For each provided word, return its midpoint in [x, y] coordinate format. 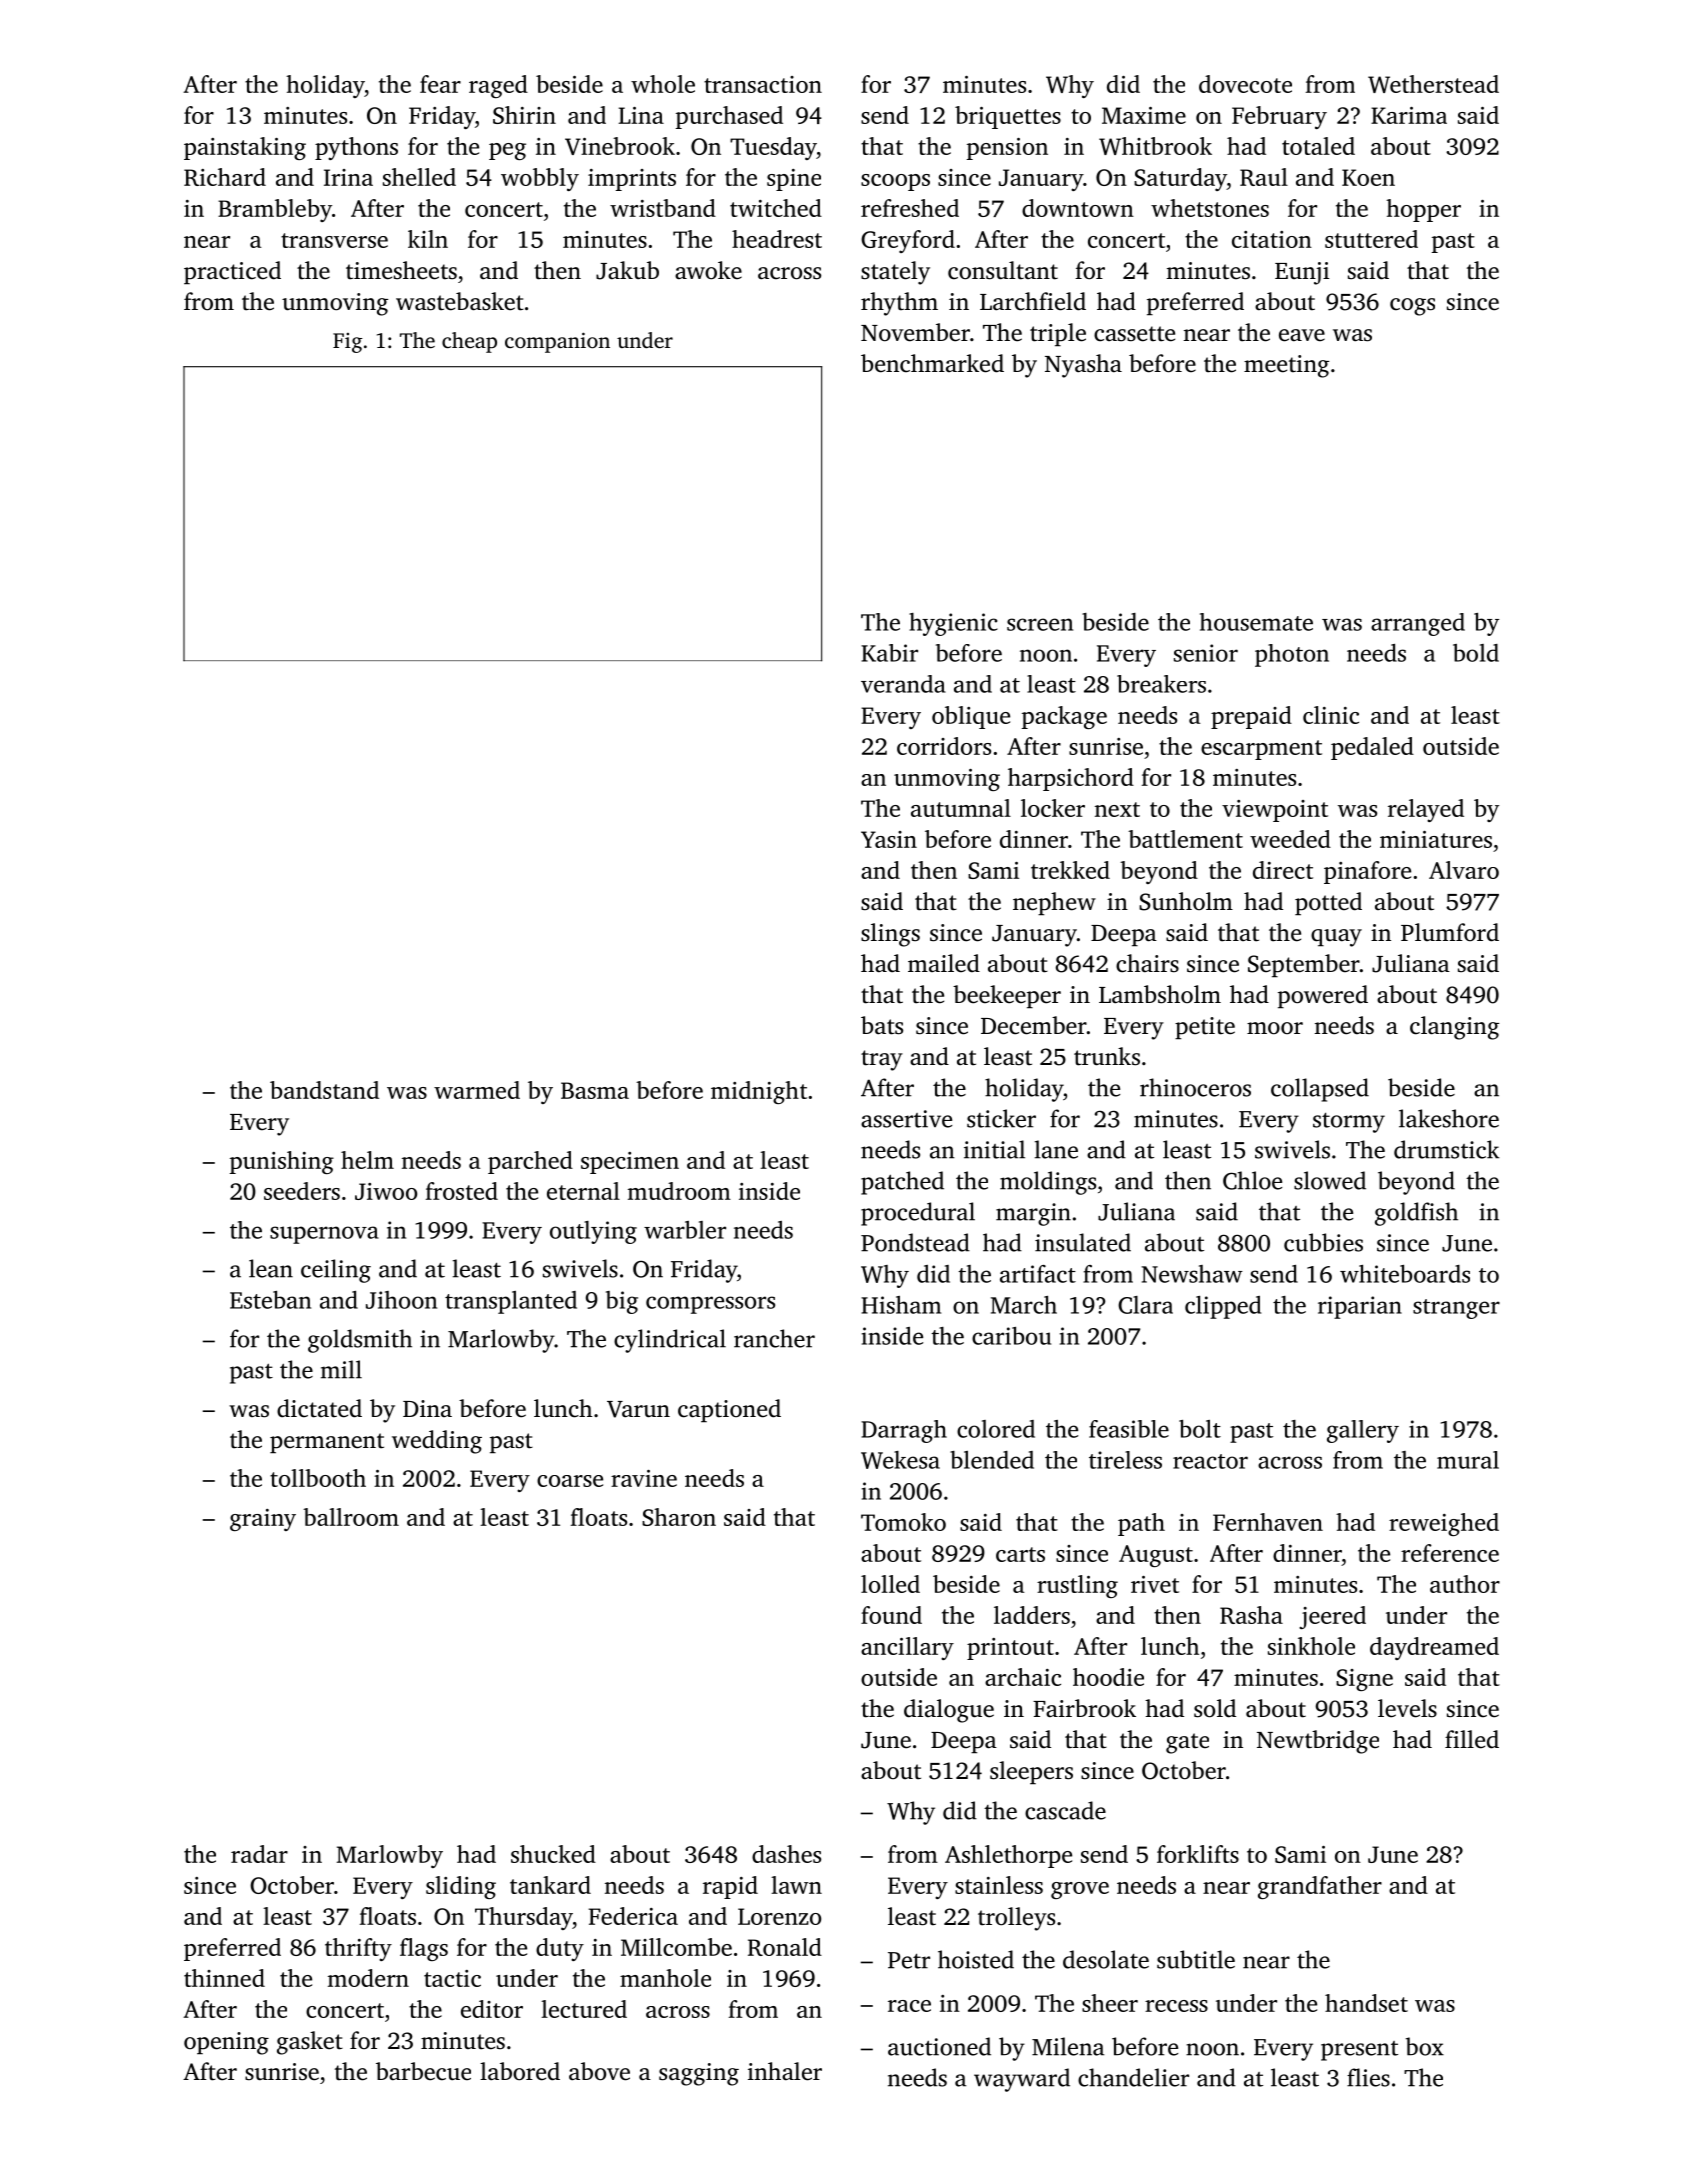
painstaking [245, 148]
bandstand [324, 1090]
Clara [1145, 1305]
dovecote [1245, 84]
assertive [906, 1119]
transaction [763, 84]
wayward [1022, 2080]
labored [520, 2071]
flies [1368, 2077]
